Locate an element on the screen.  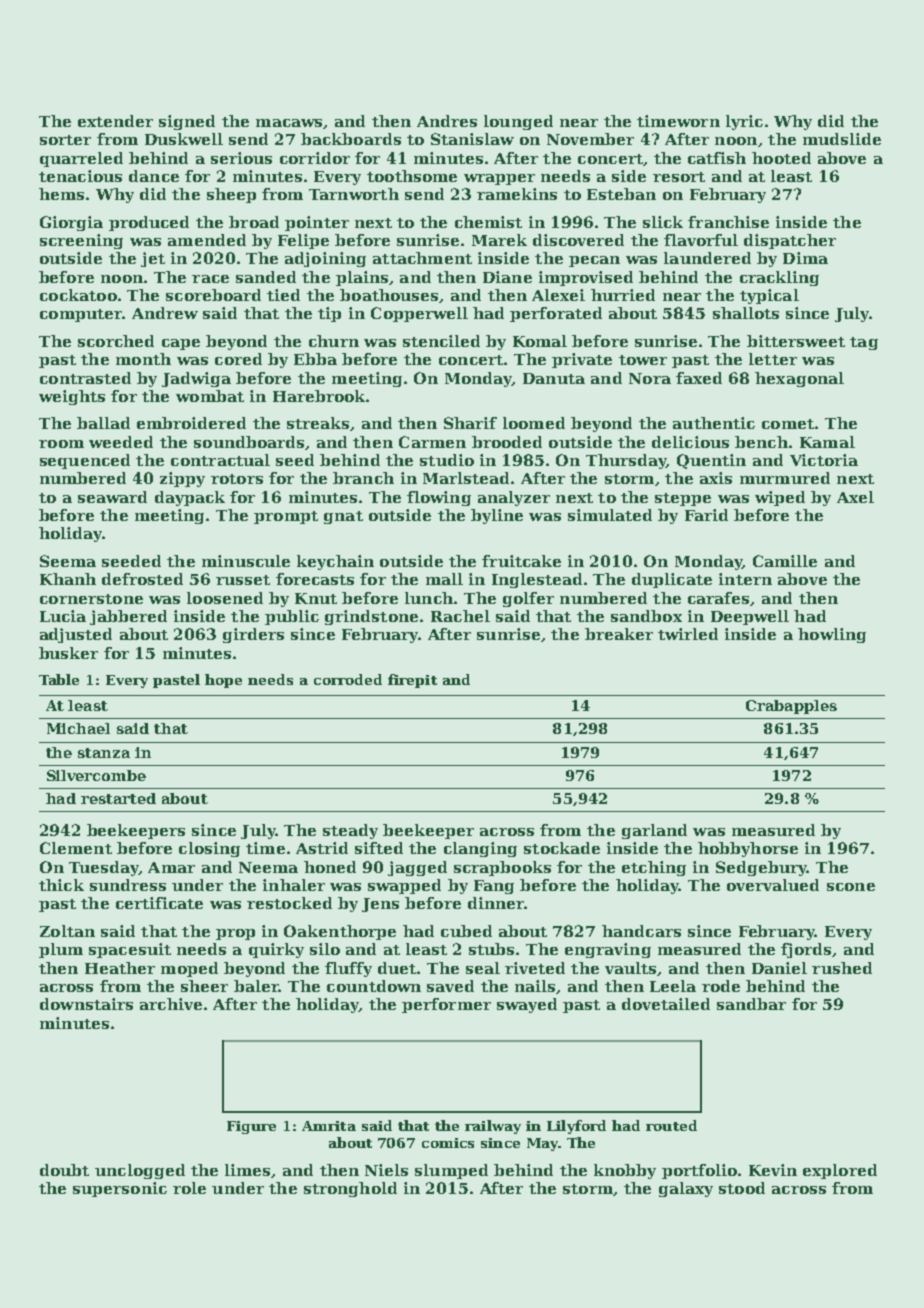
hope is located at coordinates (223, 681).
